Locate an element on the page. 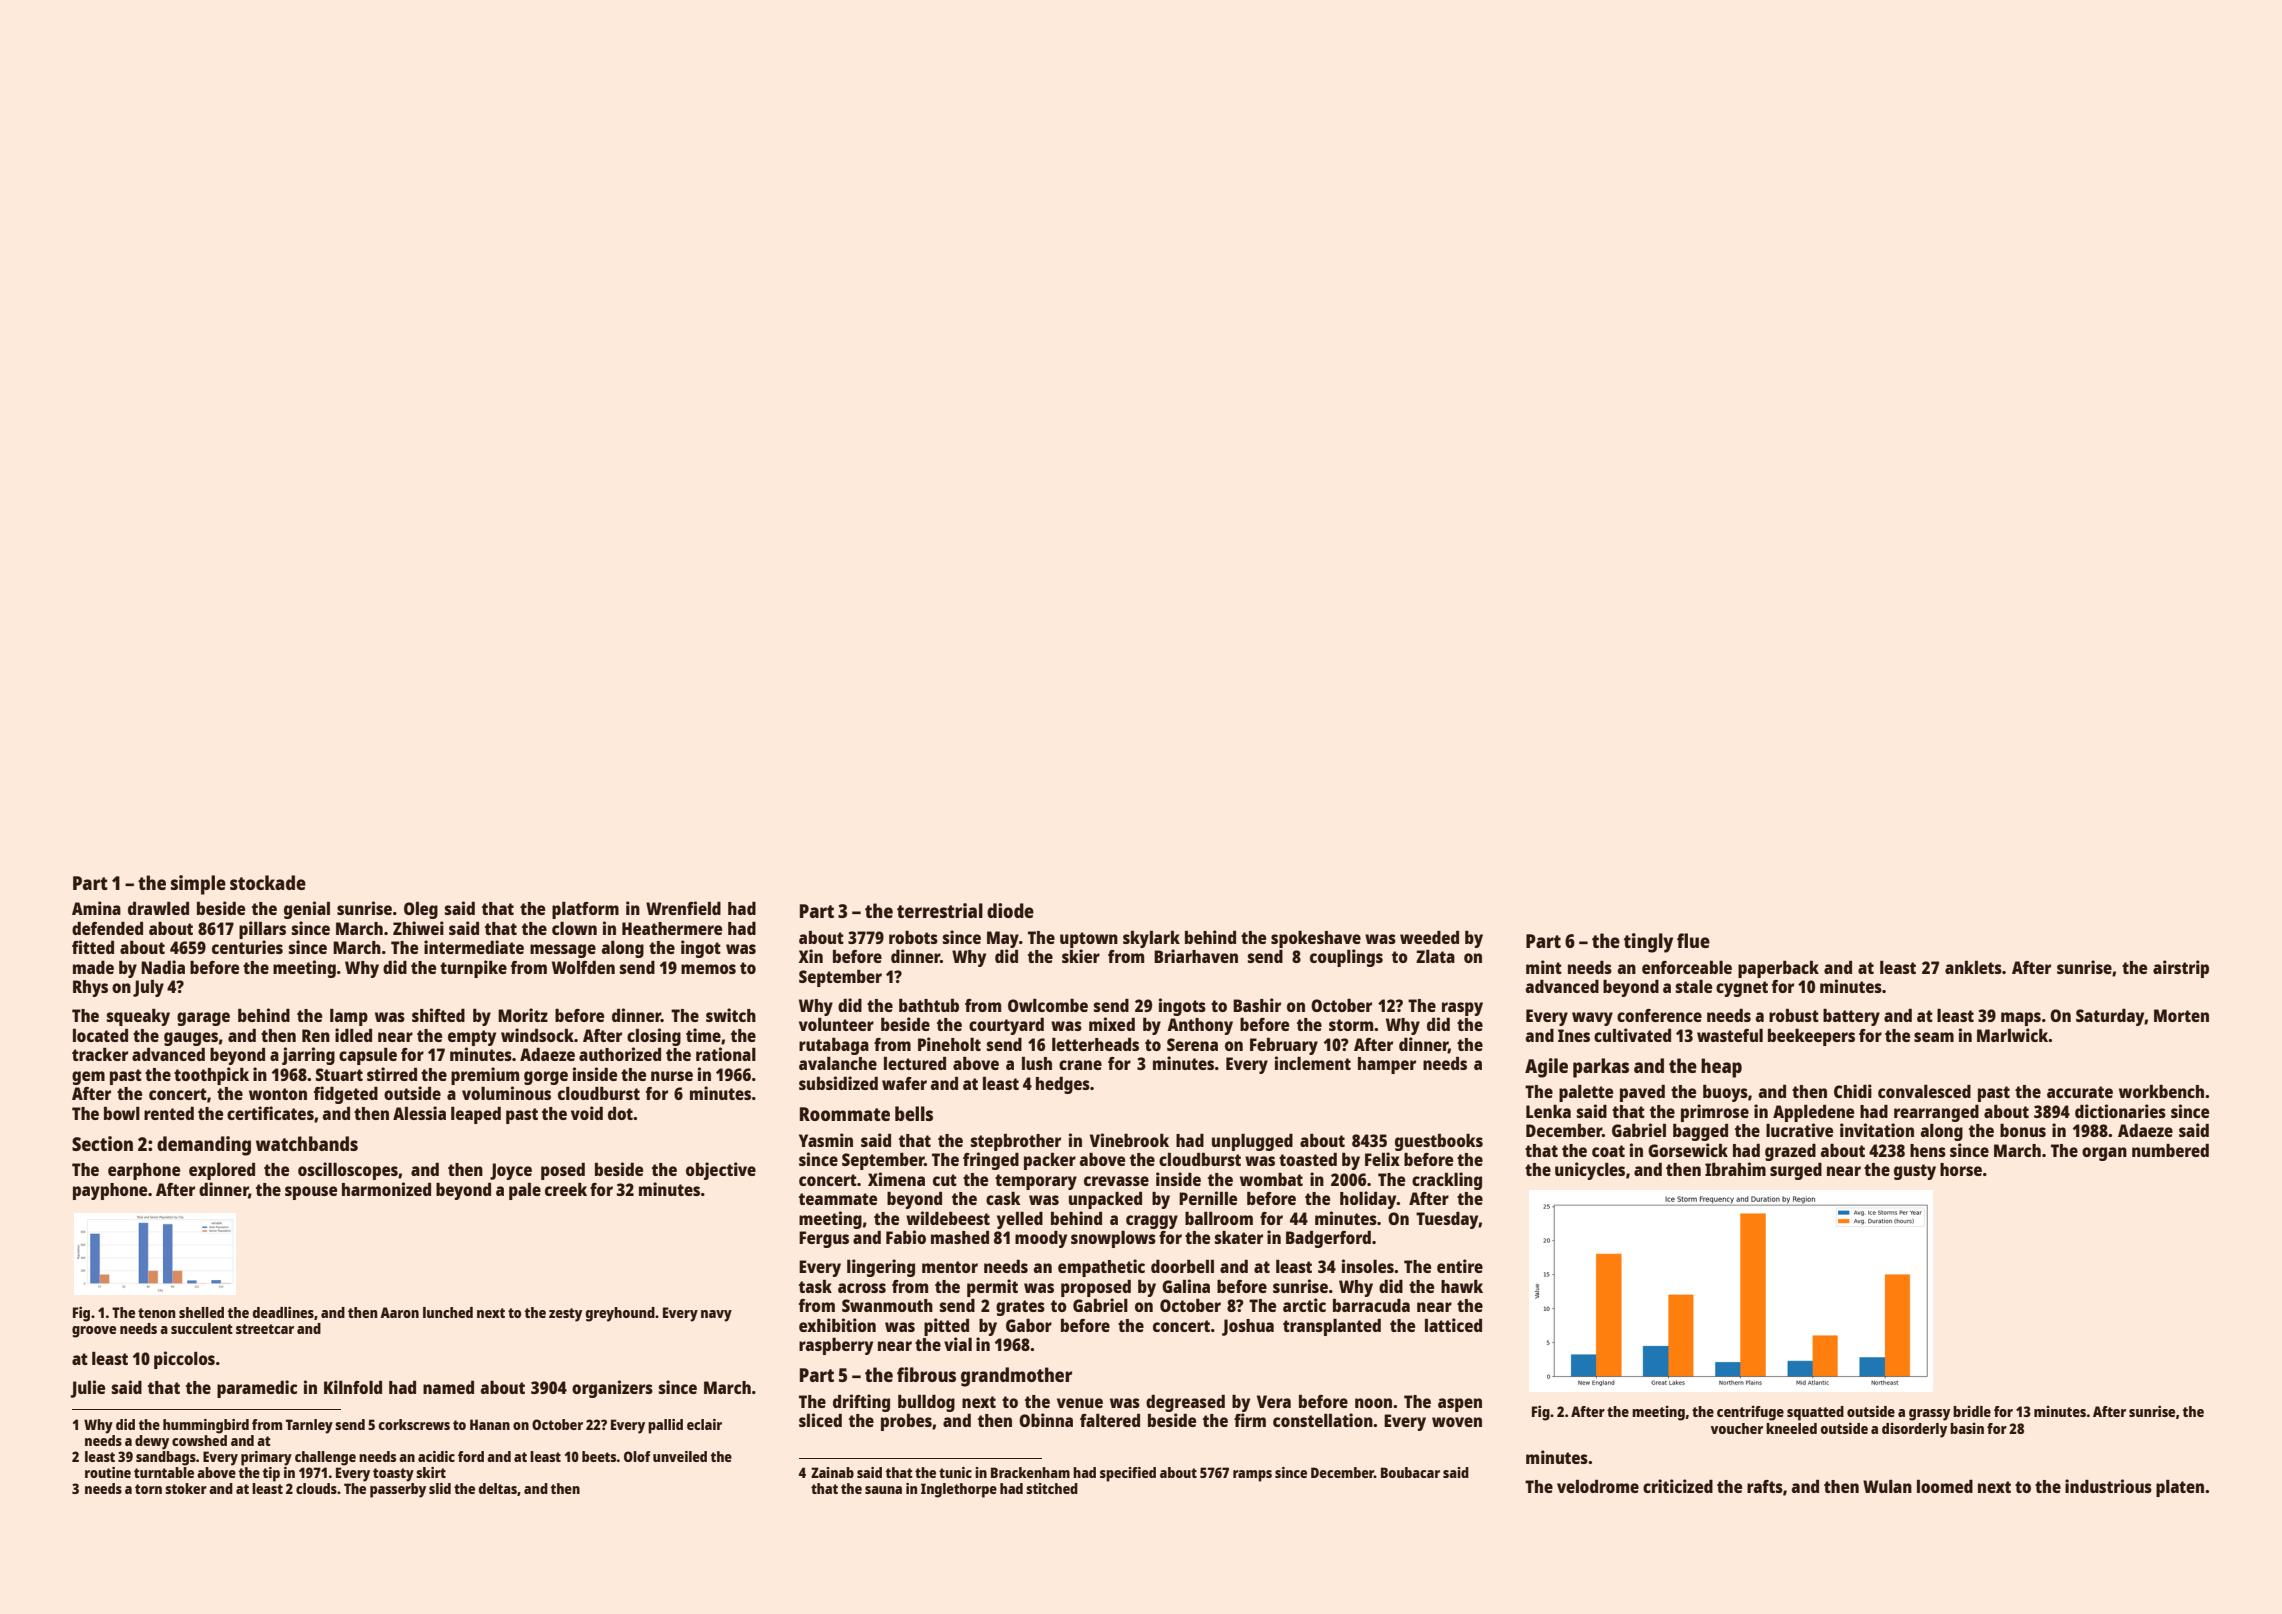 This image has height=1614, width=2282. gusty is located at coordinates (1915, 1172).
